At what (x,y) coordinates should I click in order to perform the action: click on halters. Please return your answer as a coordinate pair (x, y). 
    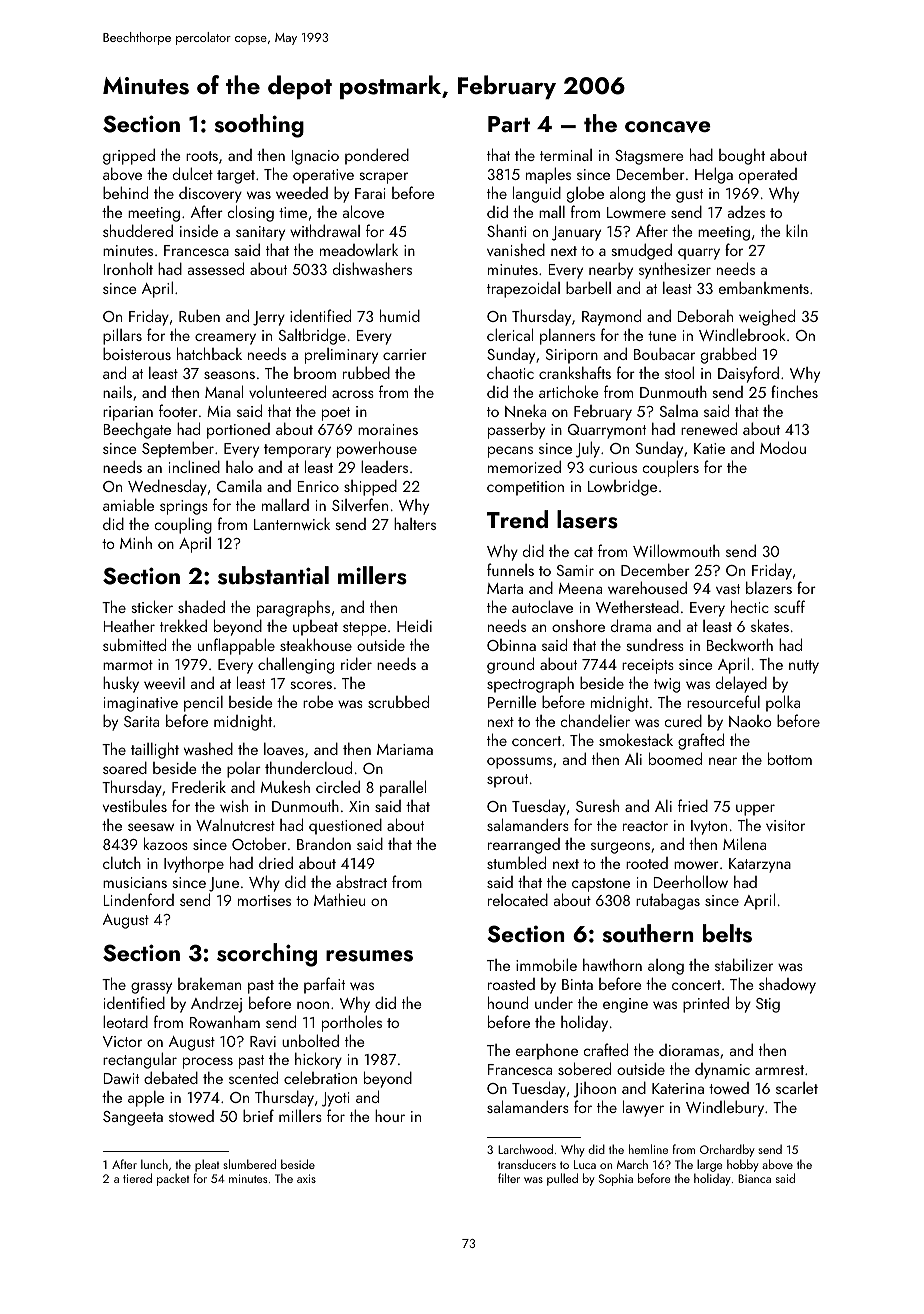
    Looking at the image, I should click on (415, 523).
